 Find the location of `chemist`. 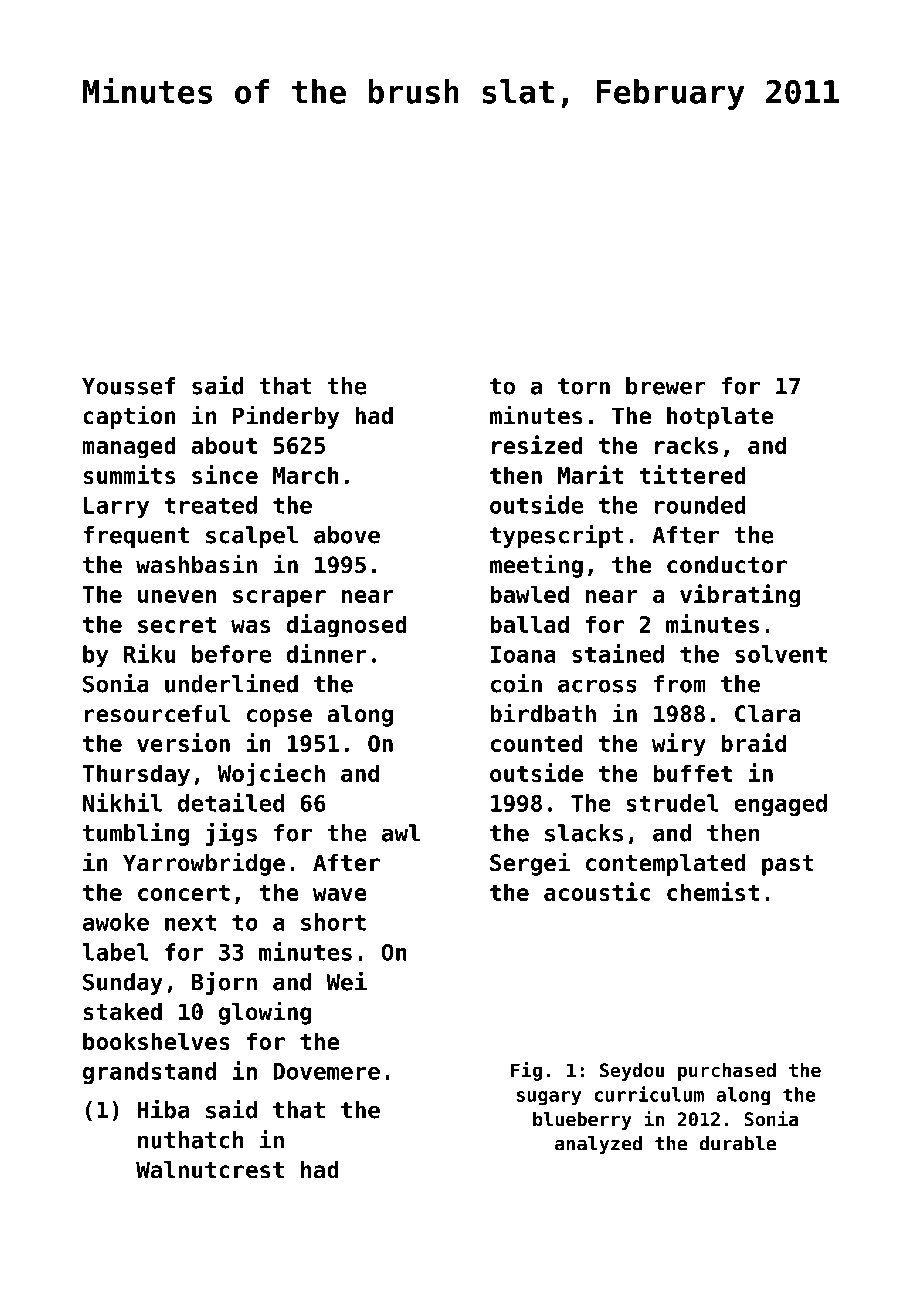

chemist is located at coordinates (713, 891).
